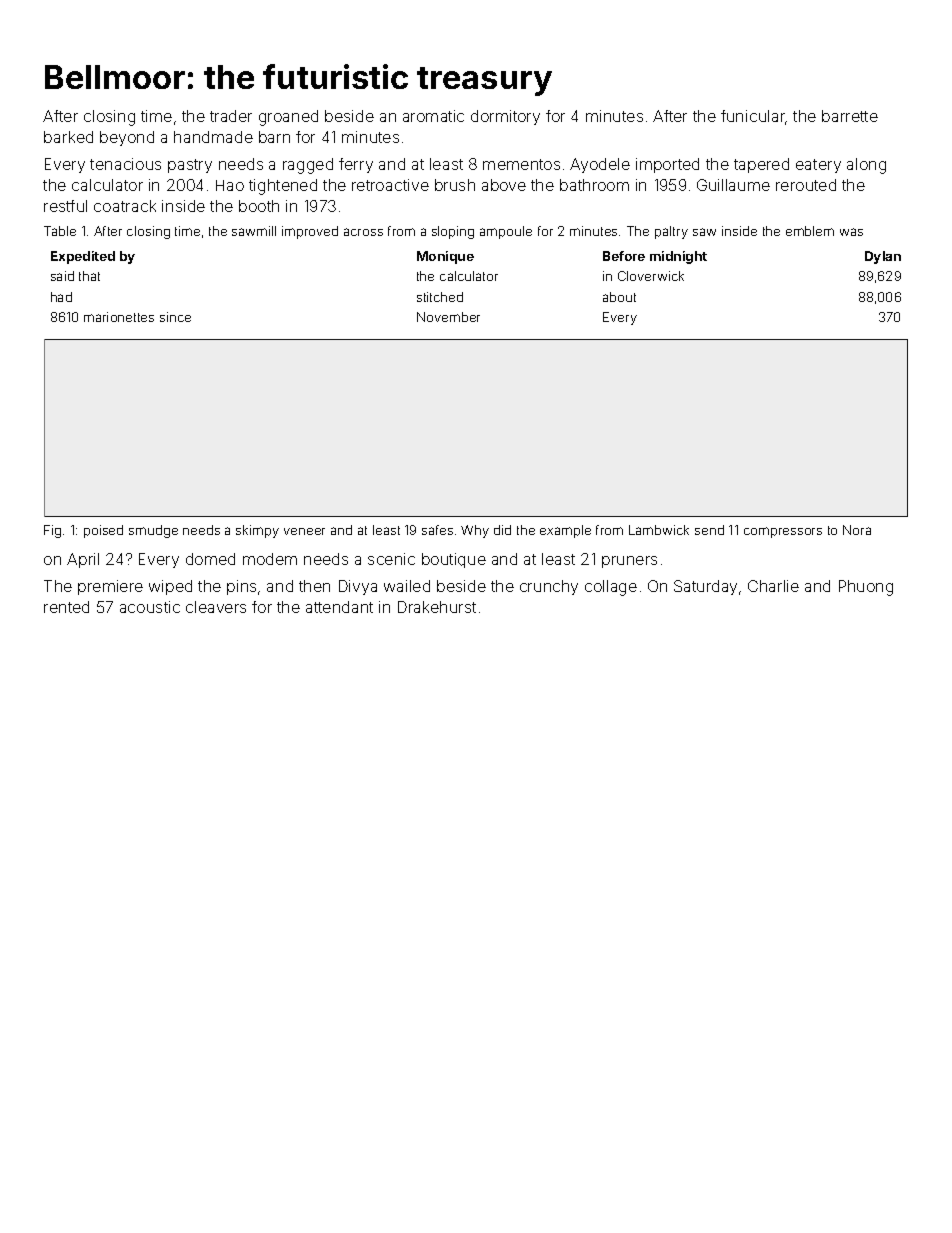 Image resolution: width=952 pixels, height=1233 pixels. Describe the element at coordinates (391, 559) in the image. I see `scenic` at that location.
